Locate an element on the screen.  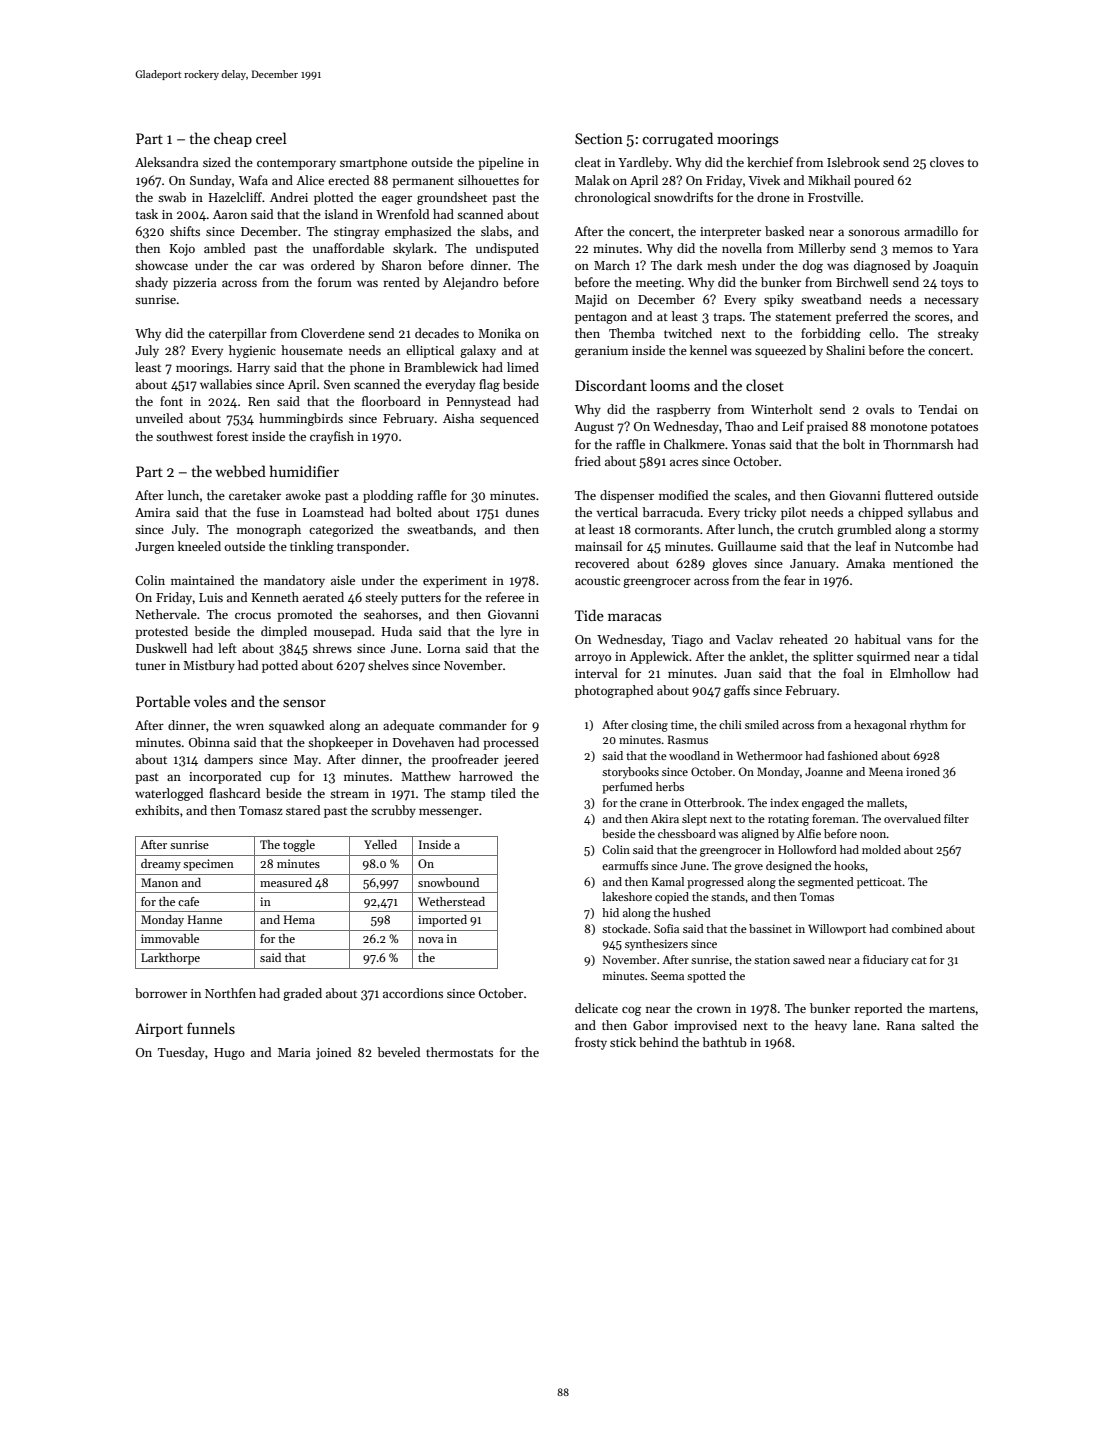
voles is located at coordinates (210, 701).
